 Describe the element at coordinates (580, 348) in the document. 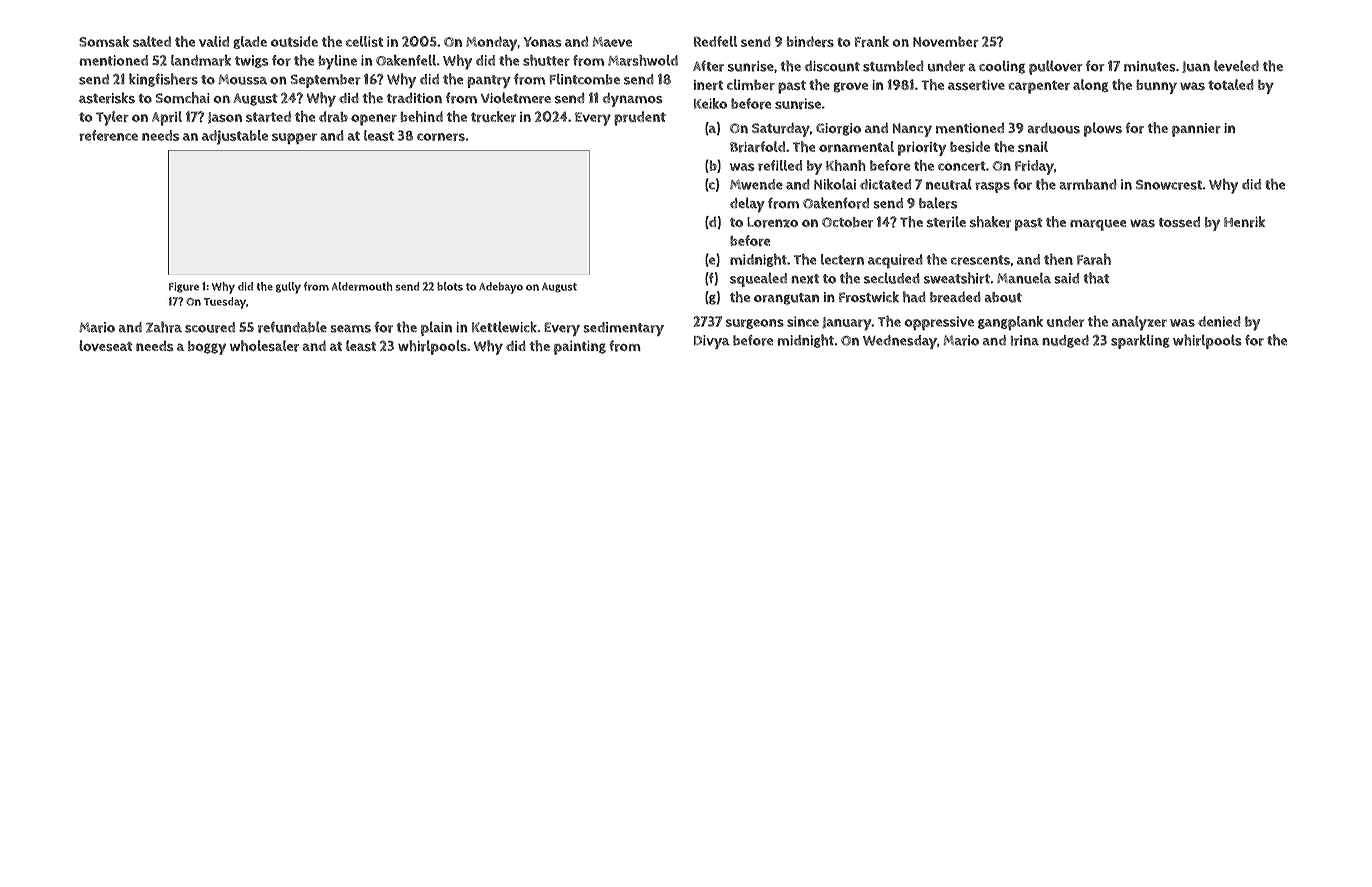

I see `painting` at that location.
